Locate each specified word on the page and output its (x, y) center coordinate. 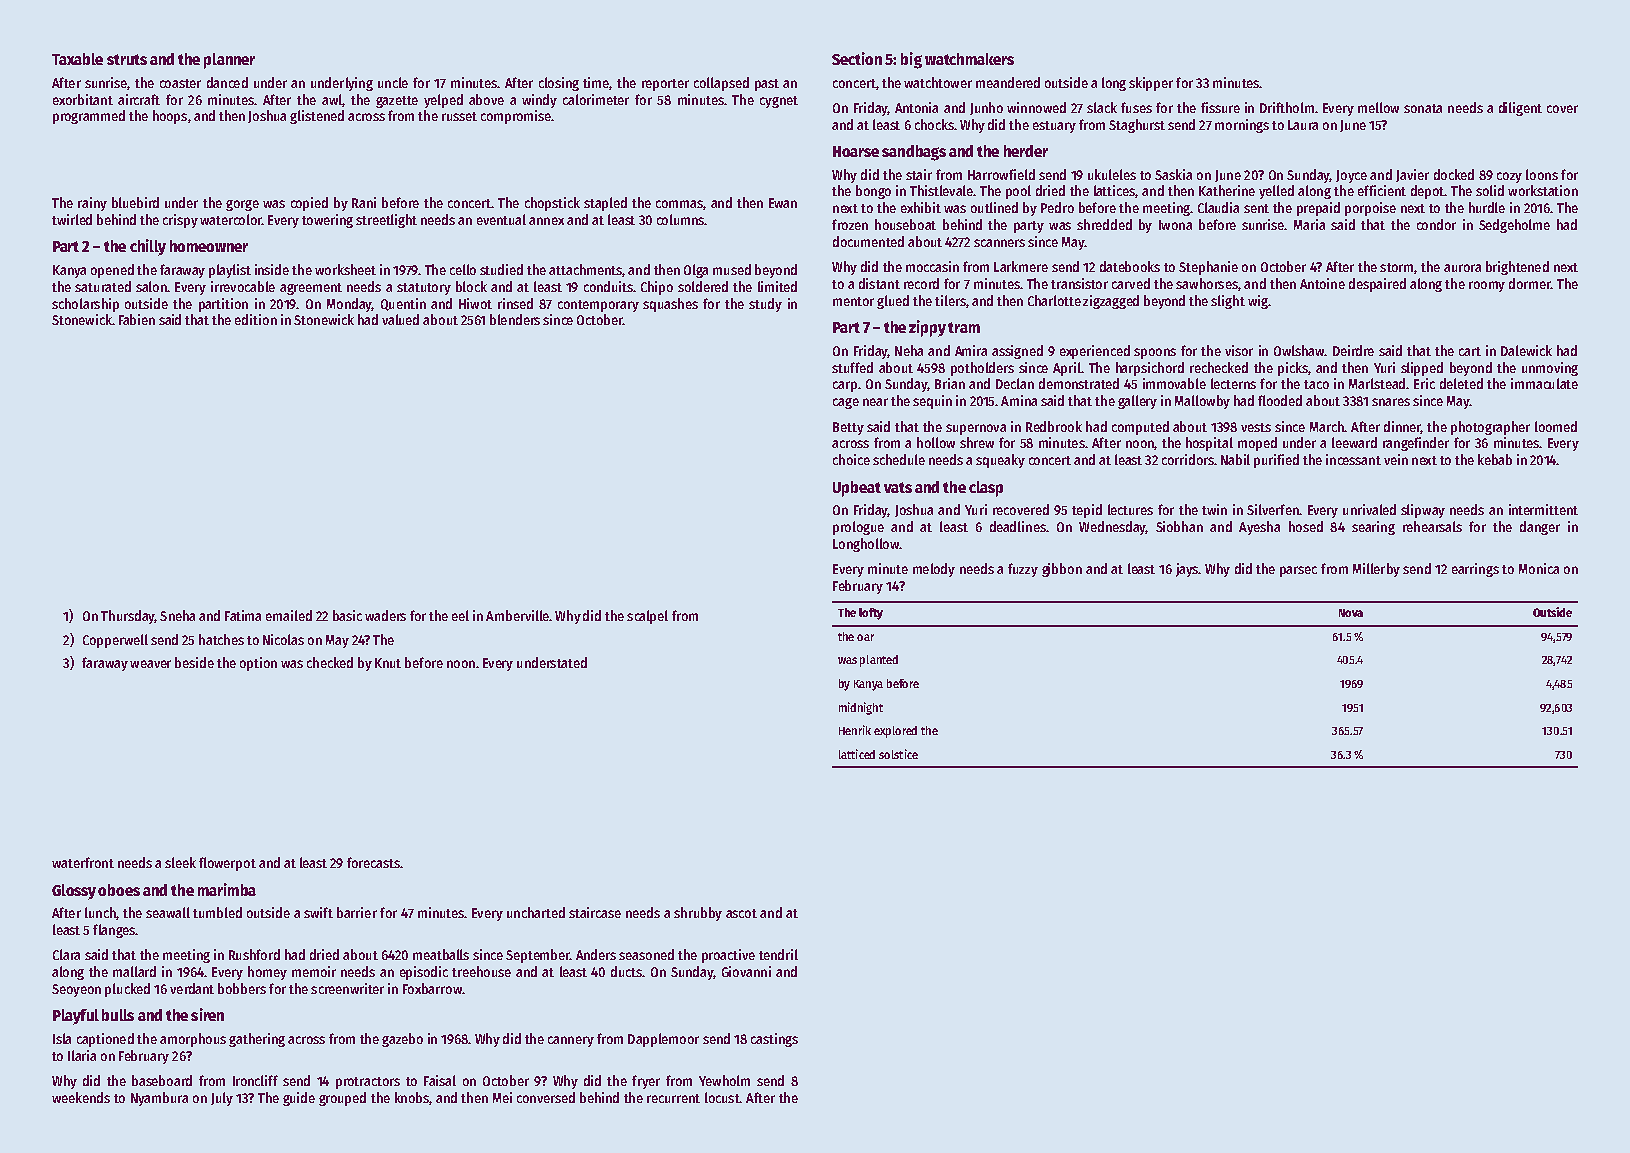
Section (857, 58)
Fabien (137, 319)
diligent (1520, 109)
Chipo (657, 288)
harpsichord (1150, 369)
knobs (412, 1097)
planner (229, 61)
